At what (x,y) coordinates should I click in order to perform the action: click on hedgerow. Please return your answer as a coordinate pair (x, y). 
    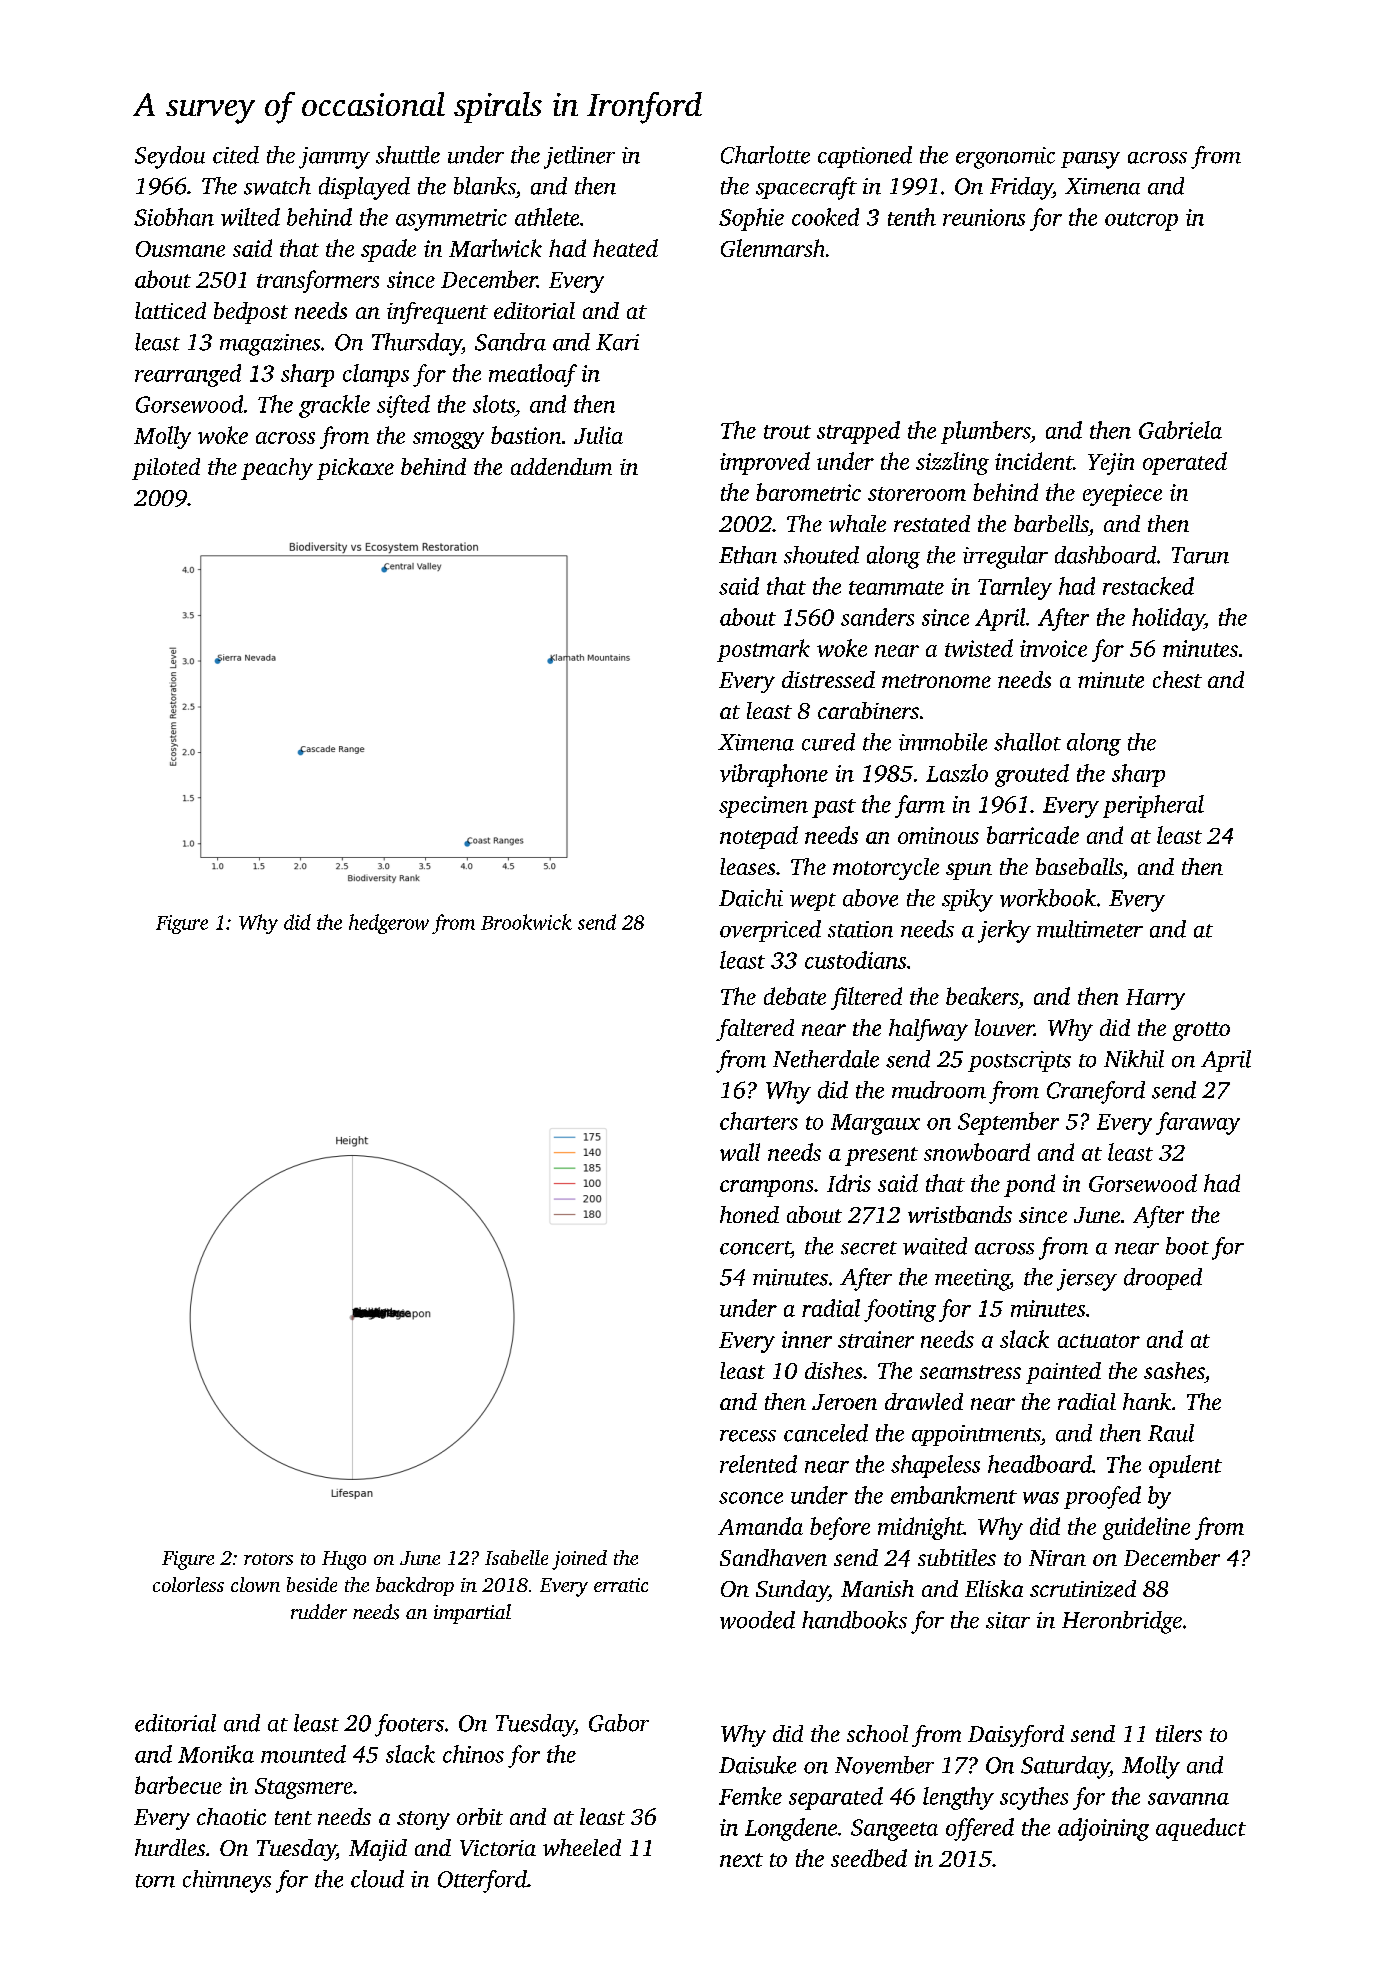
    Looking at the image, I should click on (389, 924).
